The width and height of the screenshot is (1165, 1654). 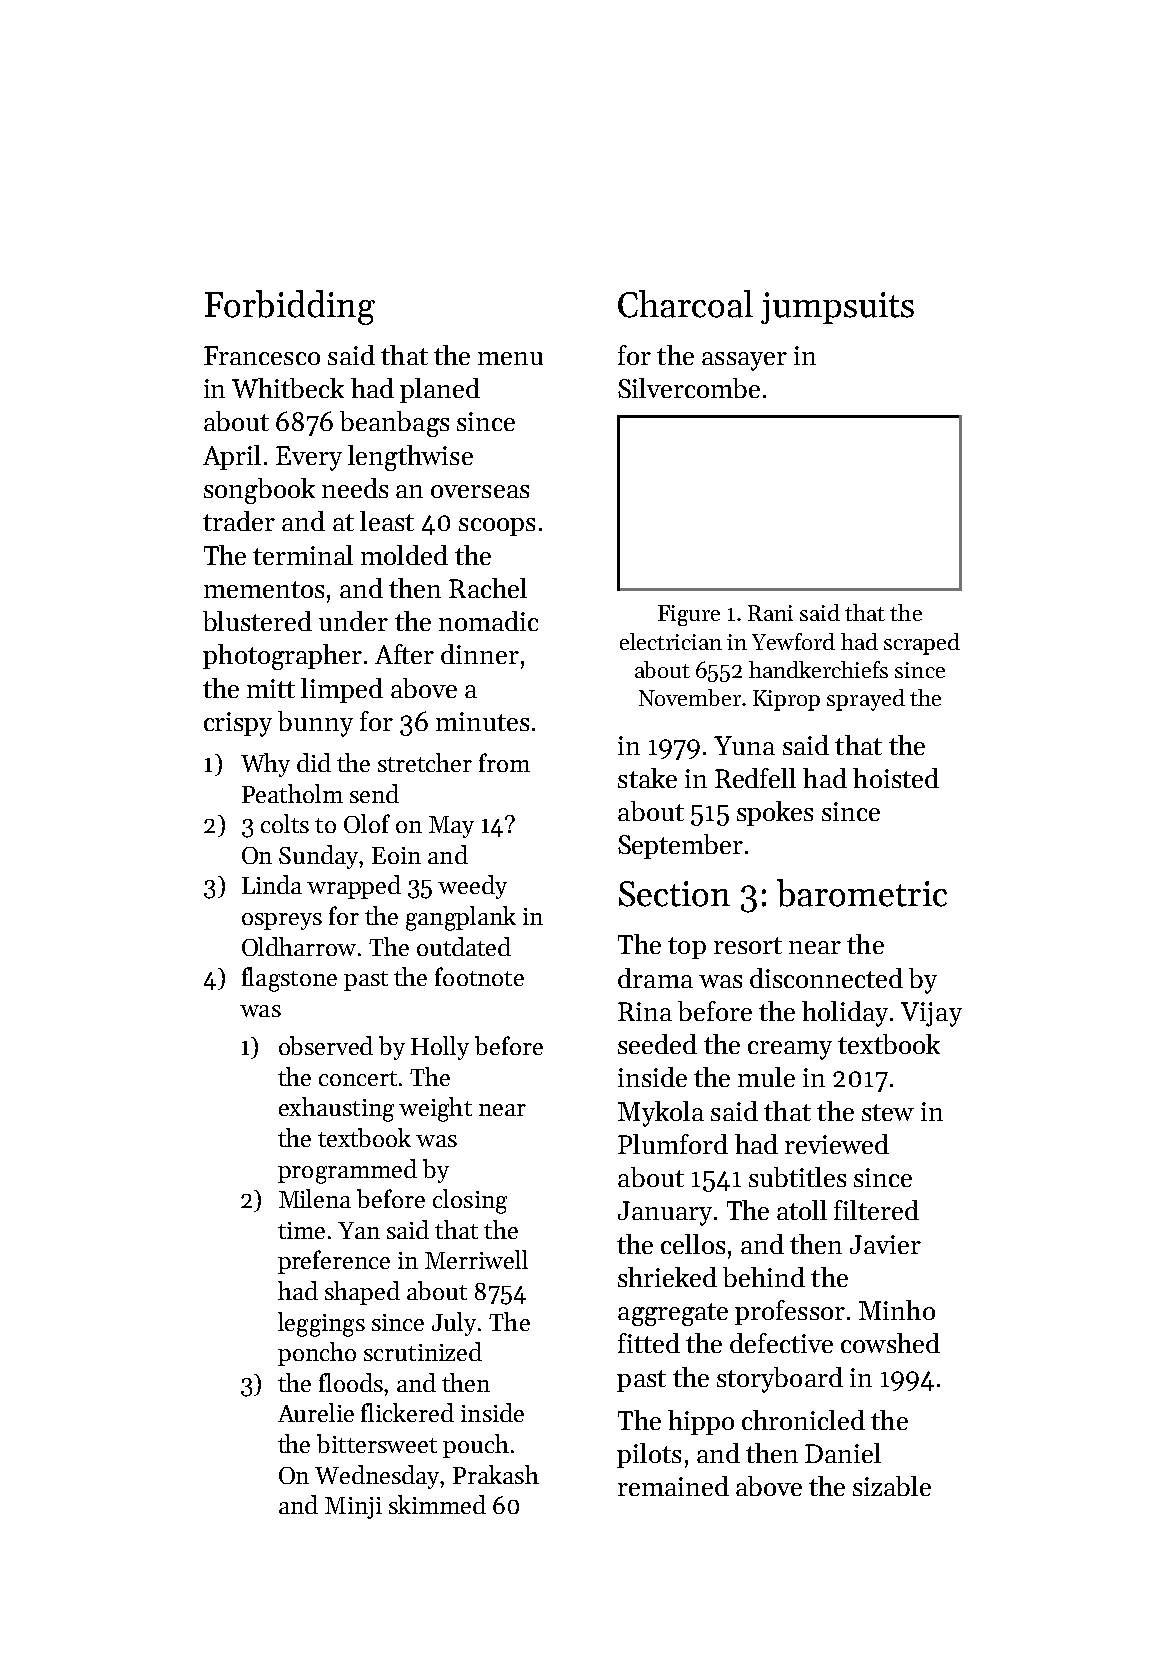 I want to click on remained, so click(x=673, y=1486).
